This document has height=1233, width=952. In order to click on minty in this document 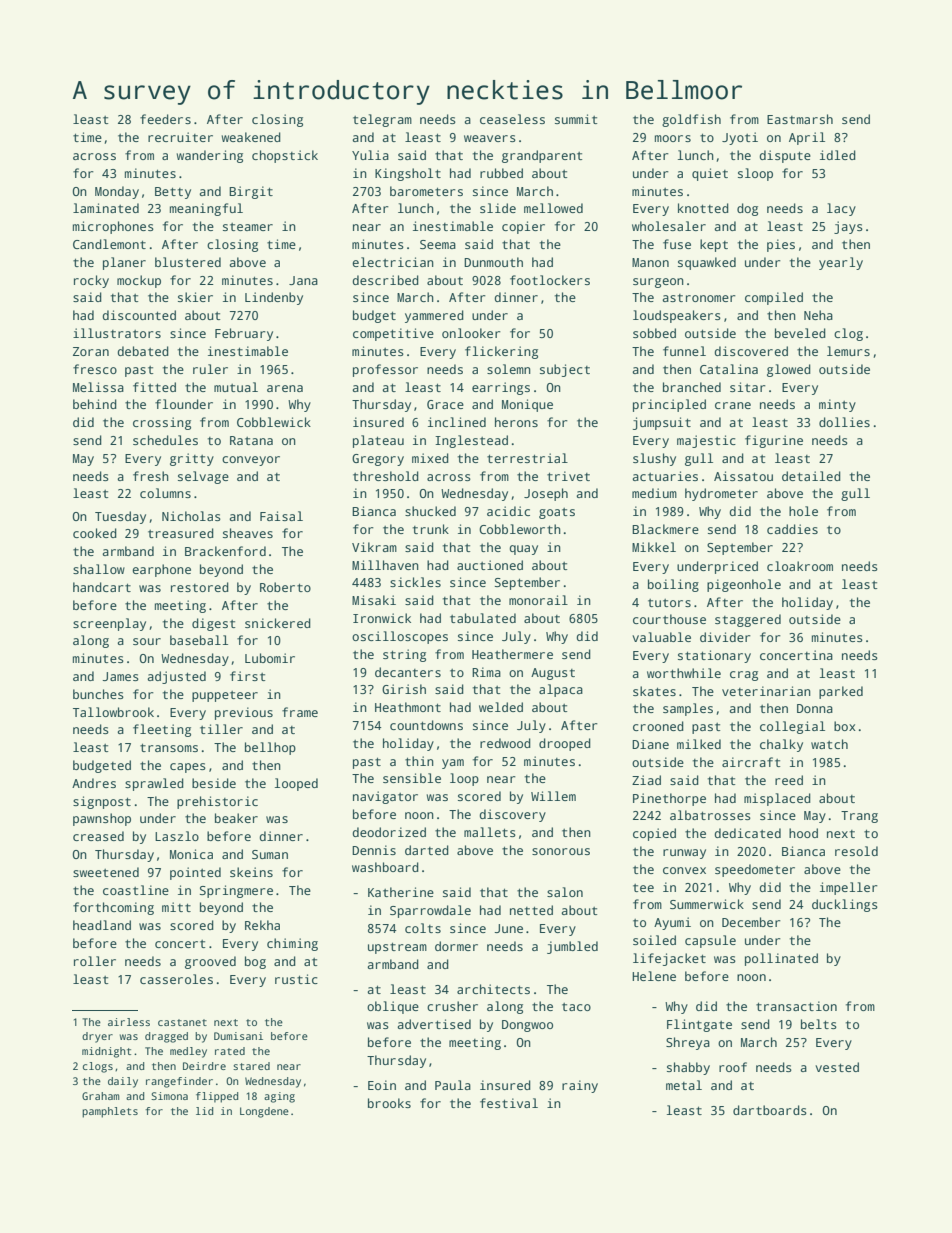, I will do `click(837, 405)`.
